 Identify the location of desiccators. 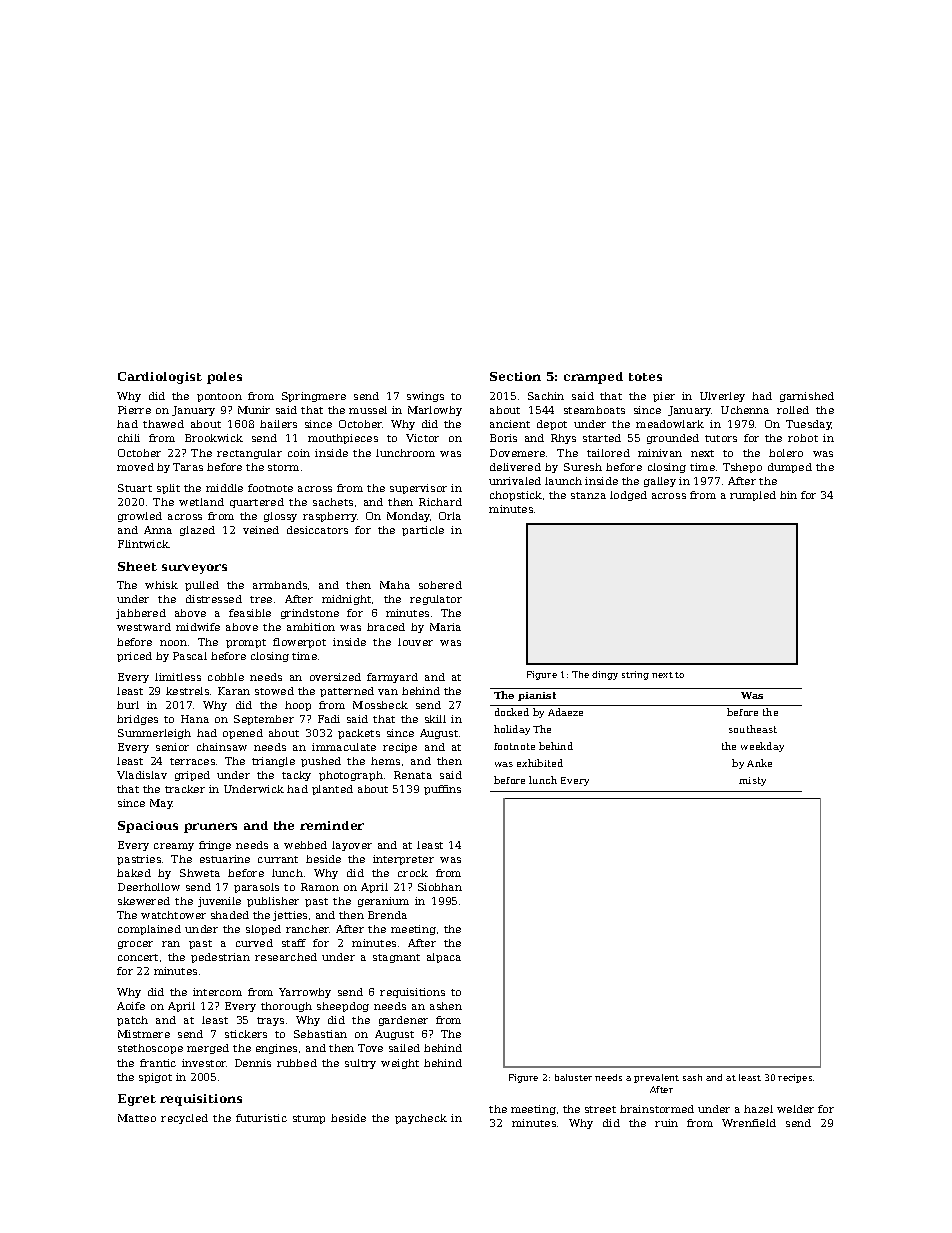
(317, 530).
